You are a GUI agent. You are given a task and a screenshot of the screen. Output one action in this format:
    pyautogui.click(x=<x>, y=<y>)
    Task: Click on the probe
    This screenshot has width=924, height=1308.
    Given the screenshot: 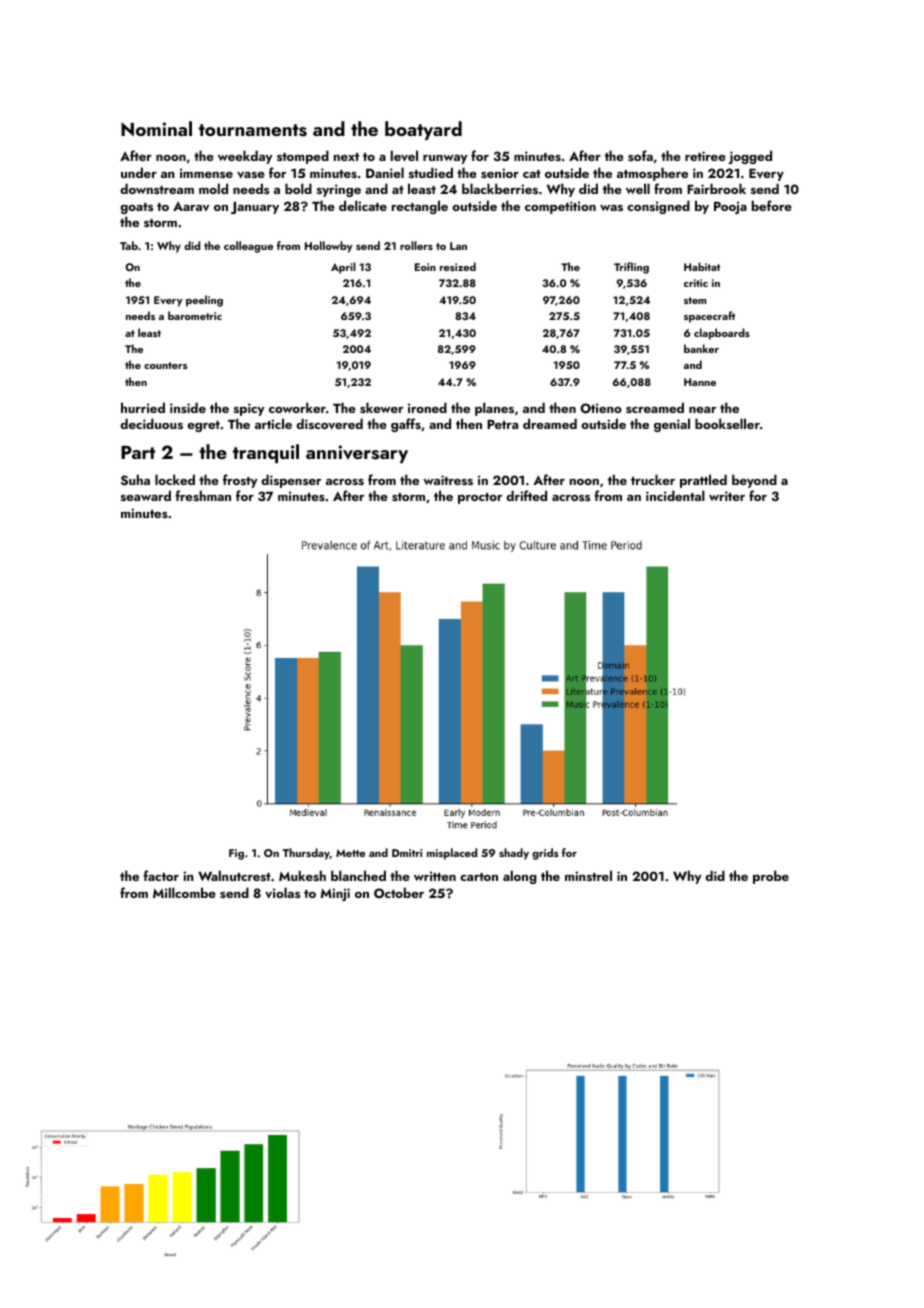 What is the action you would take?
    pyautogui.click(x=771, y=877)
